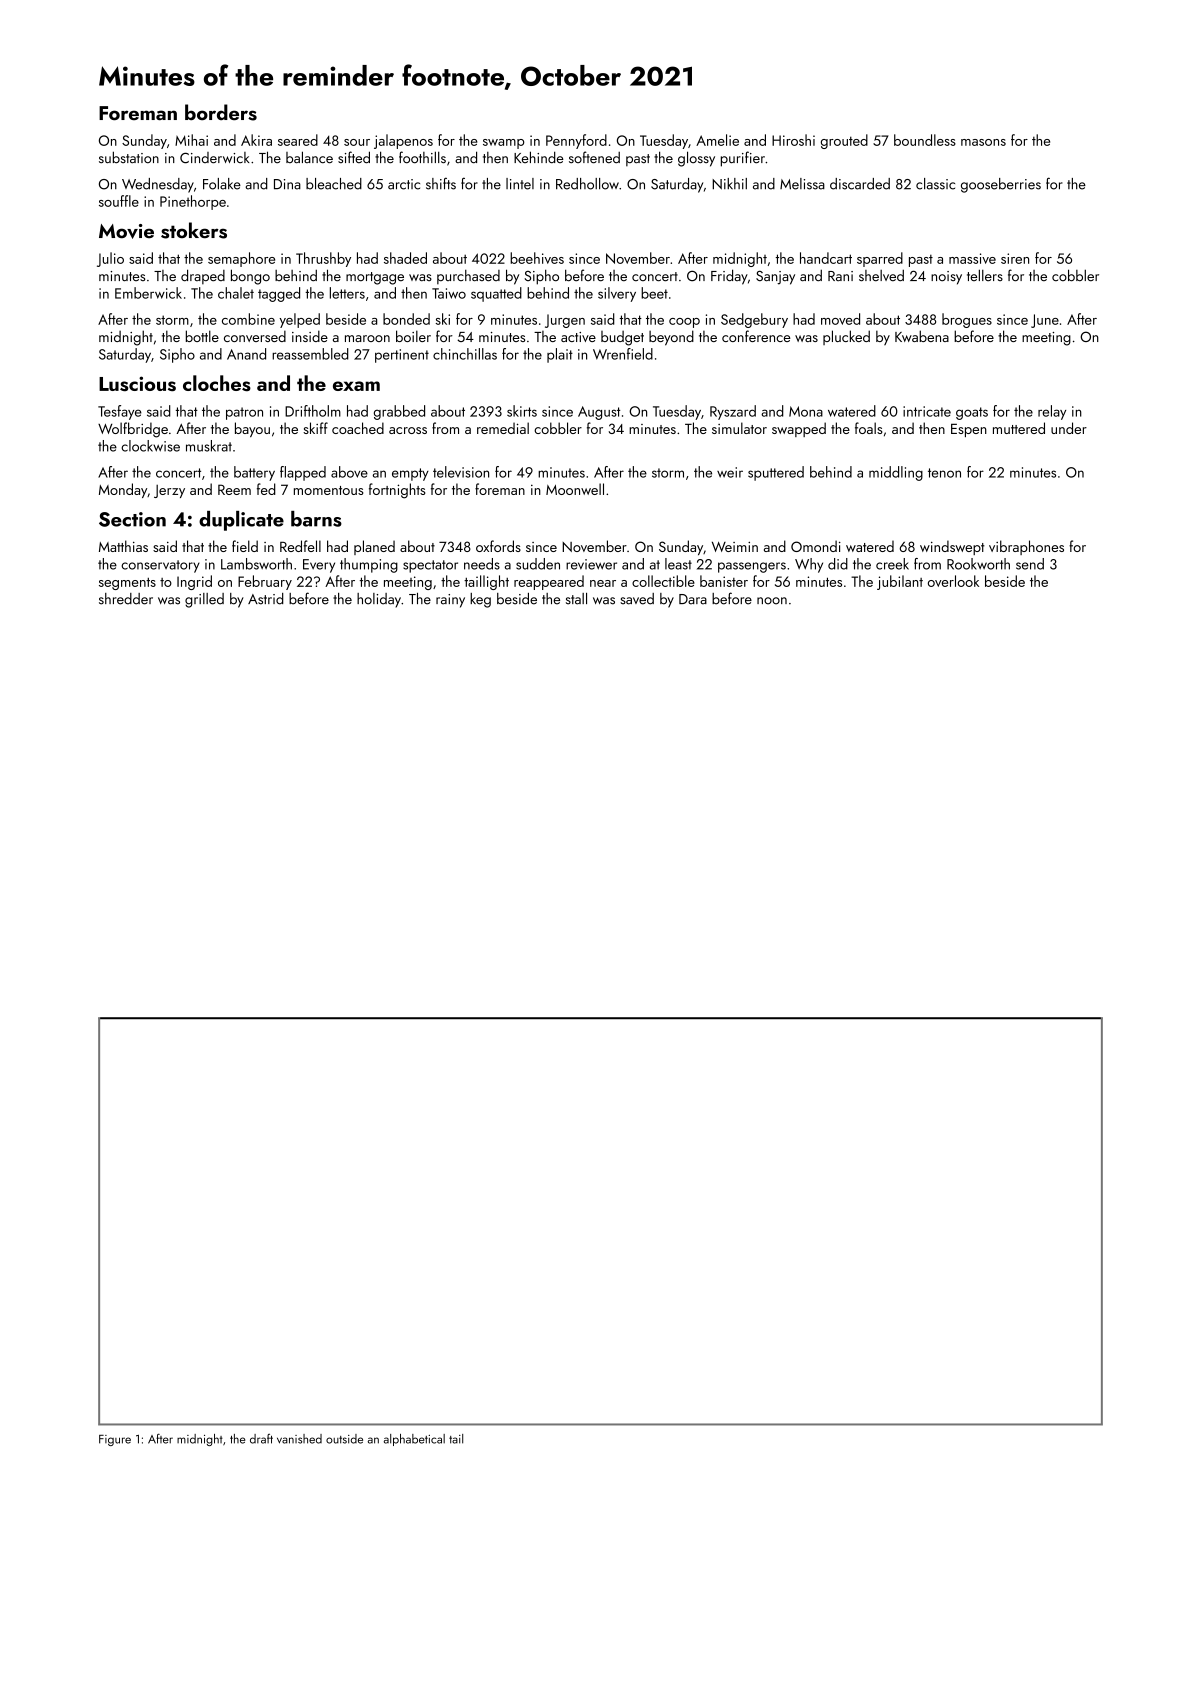 This screenshot has width=1201, height=1699. Describe the element at coordinates (953, 581) in the screenshot. I see `overlook` at that location.
